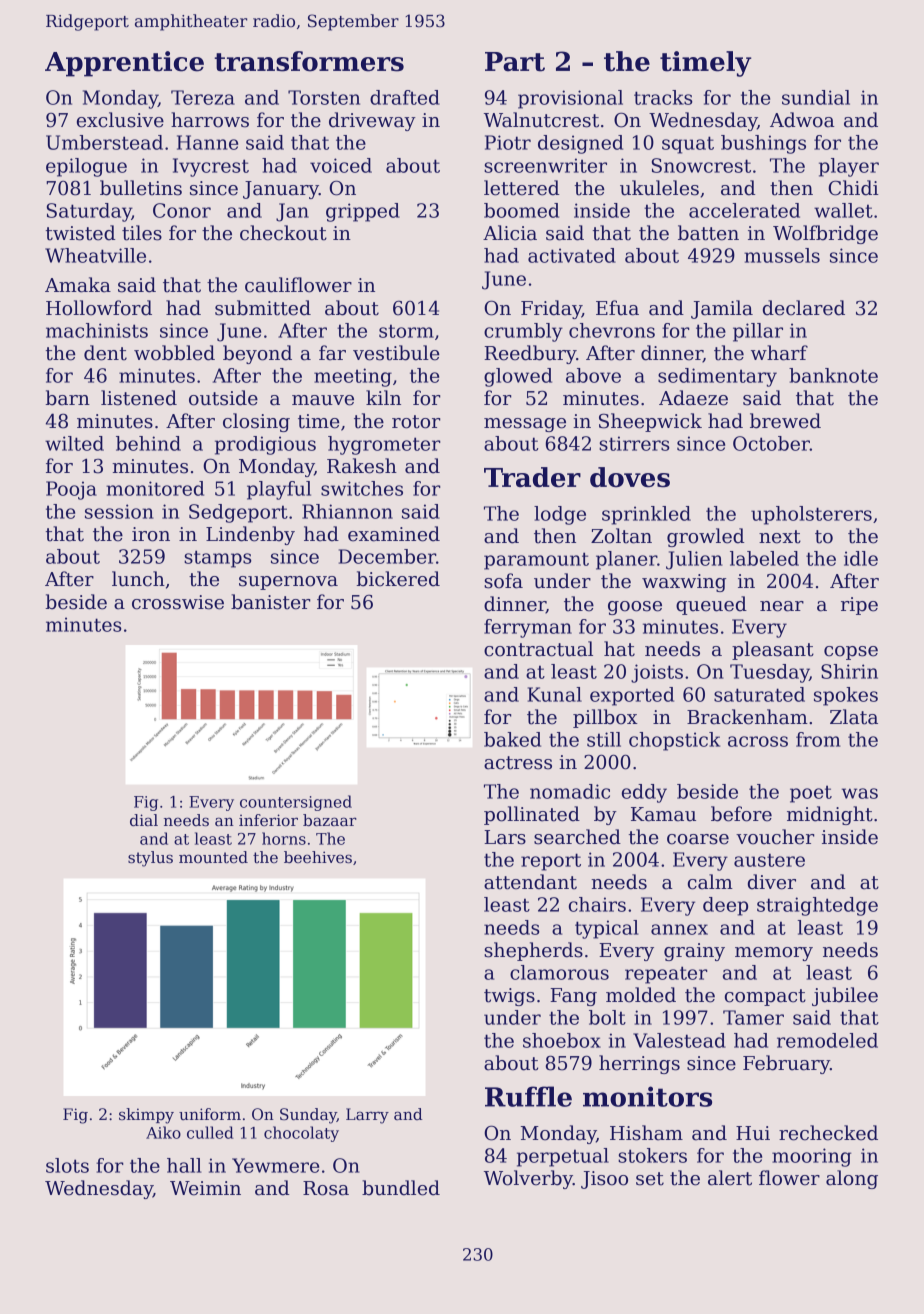 The height and width of the document is (1314, 924). Describe the element at coordinates (555, 694) in the document. I see `Kunal` at that location.
